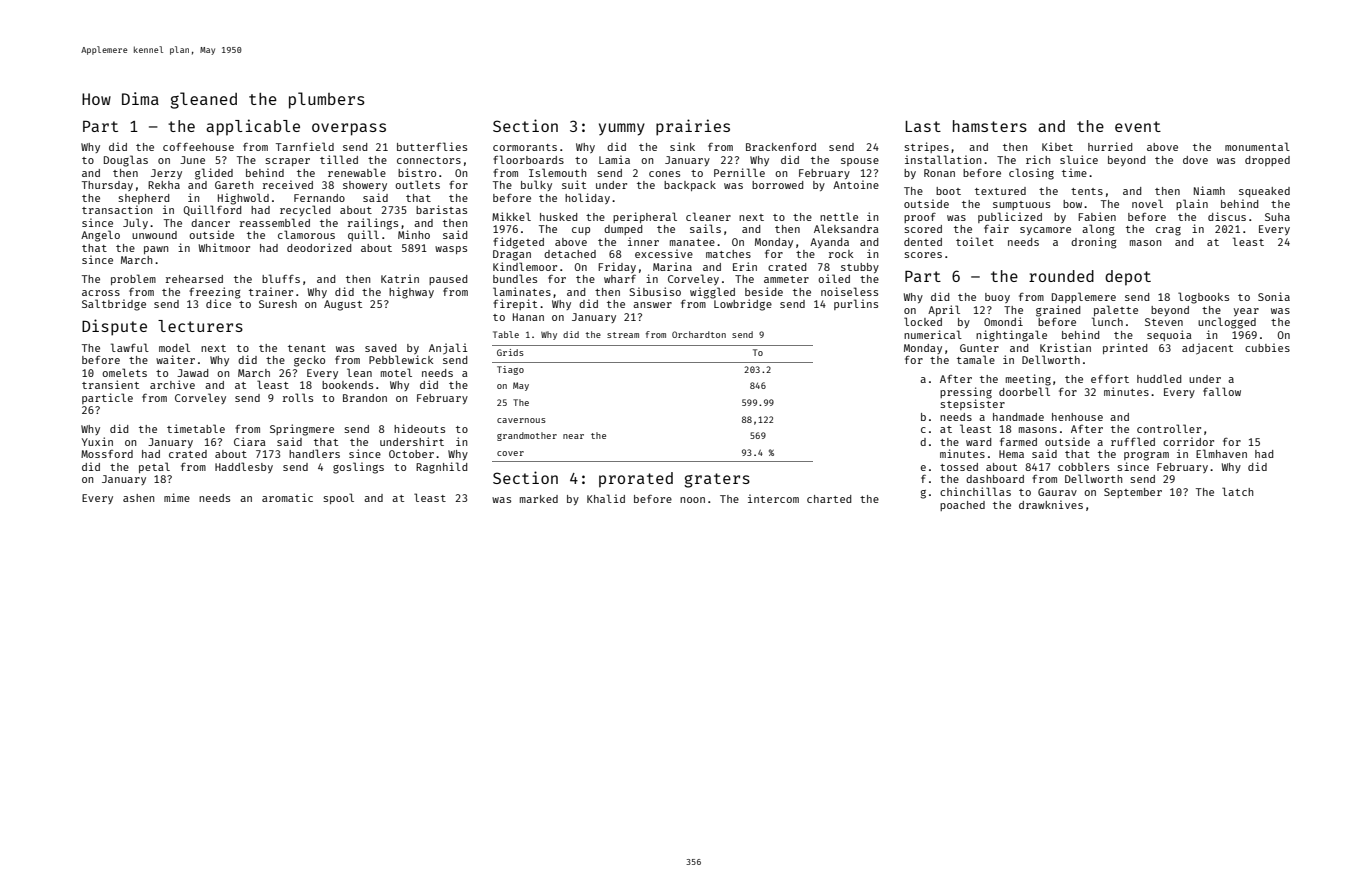 The image size is (1372, 887). Describe the element at coordinates (856, 304) in the screenshot. I see `purlins` at that location.
